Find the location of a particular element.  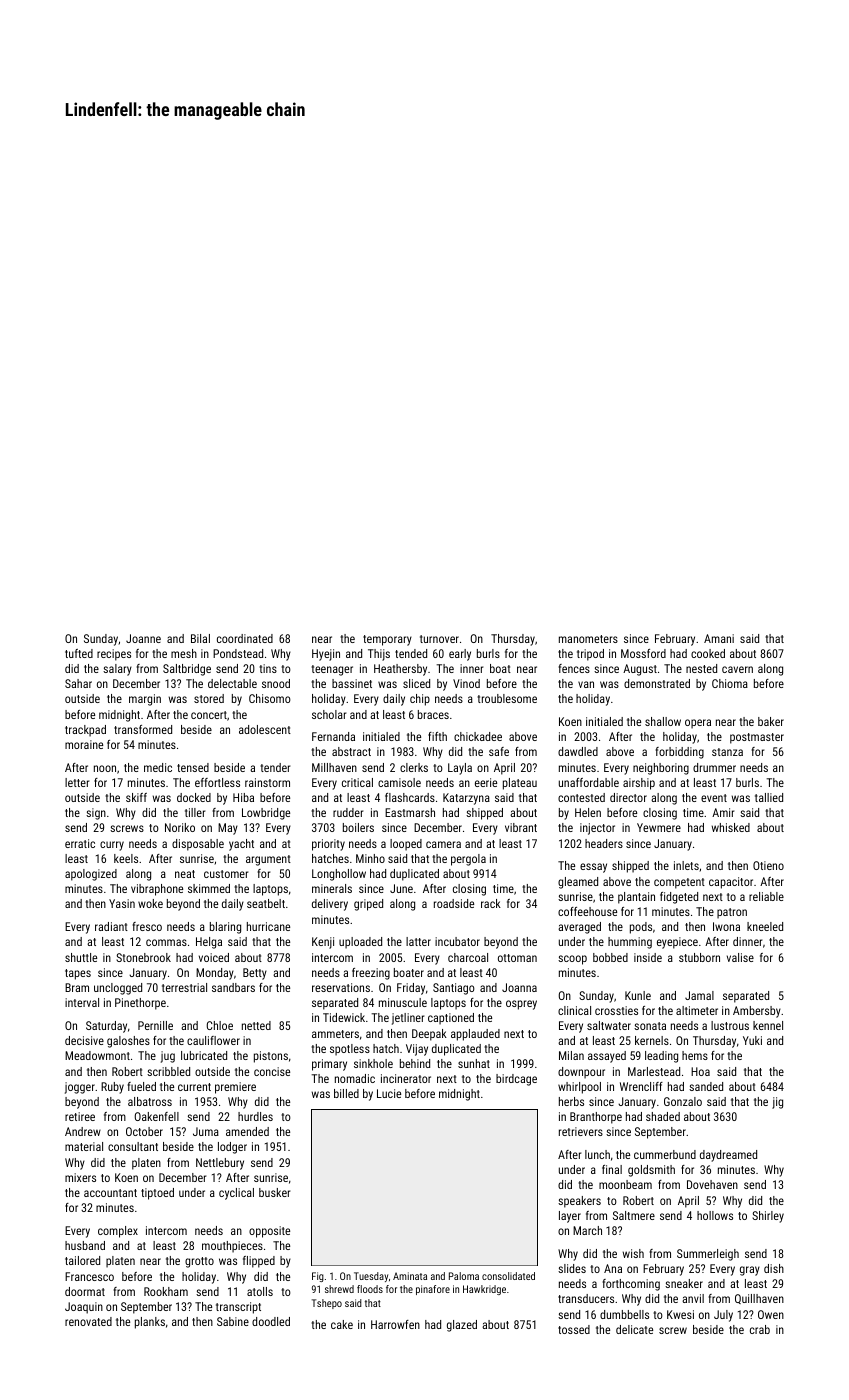

doodled is located at coordinates (271, 1321).
